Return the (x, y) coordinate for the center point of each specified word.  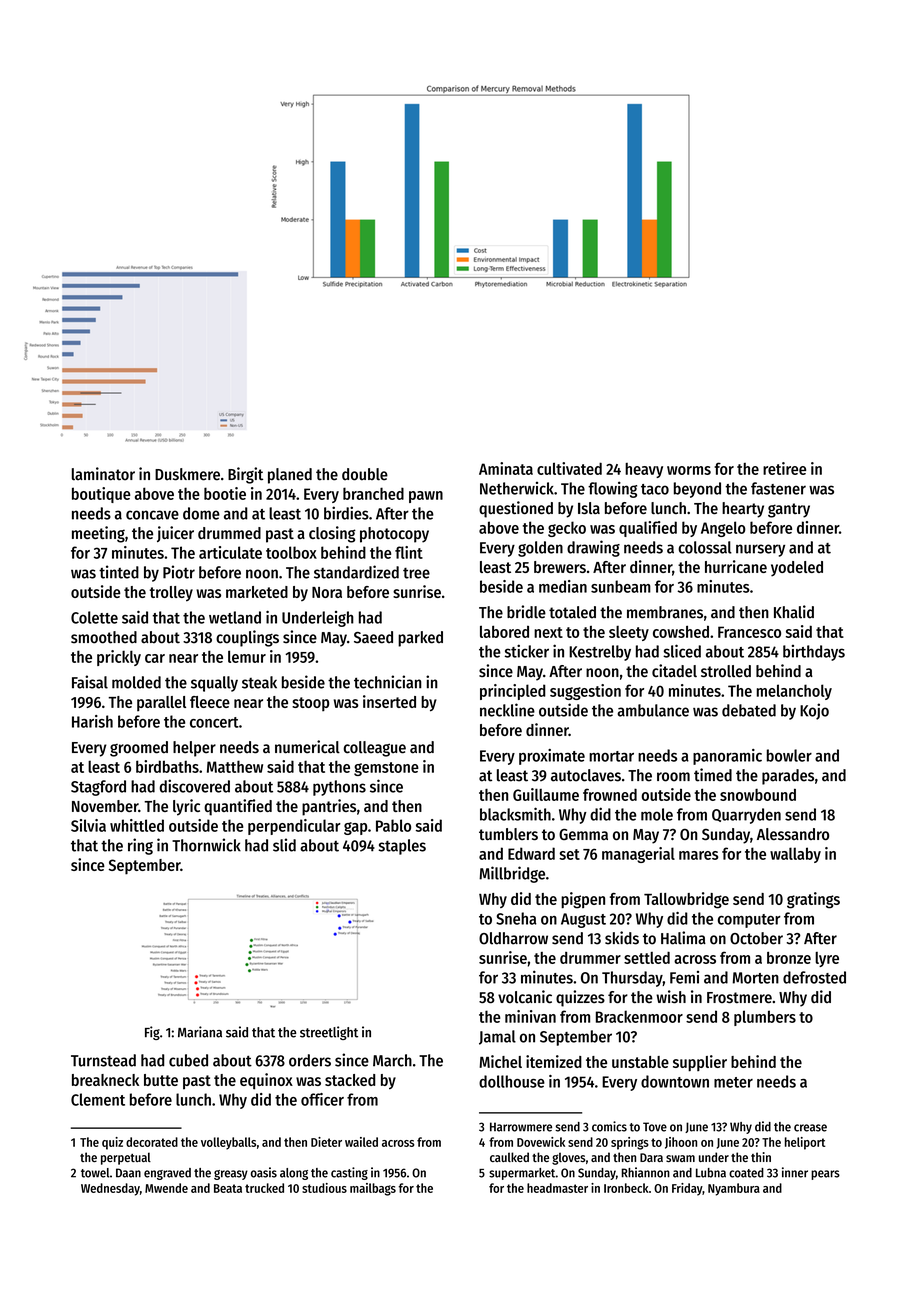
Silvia (88, 825)
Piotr (179, 572)
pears (825, 1175)
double (365, 474)
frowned (610, 794)
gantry (789, 510)
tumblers (508, 834)
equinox (266, 1081)
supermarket (522, 1174)
